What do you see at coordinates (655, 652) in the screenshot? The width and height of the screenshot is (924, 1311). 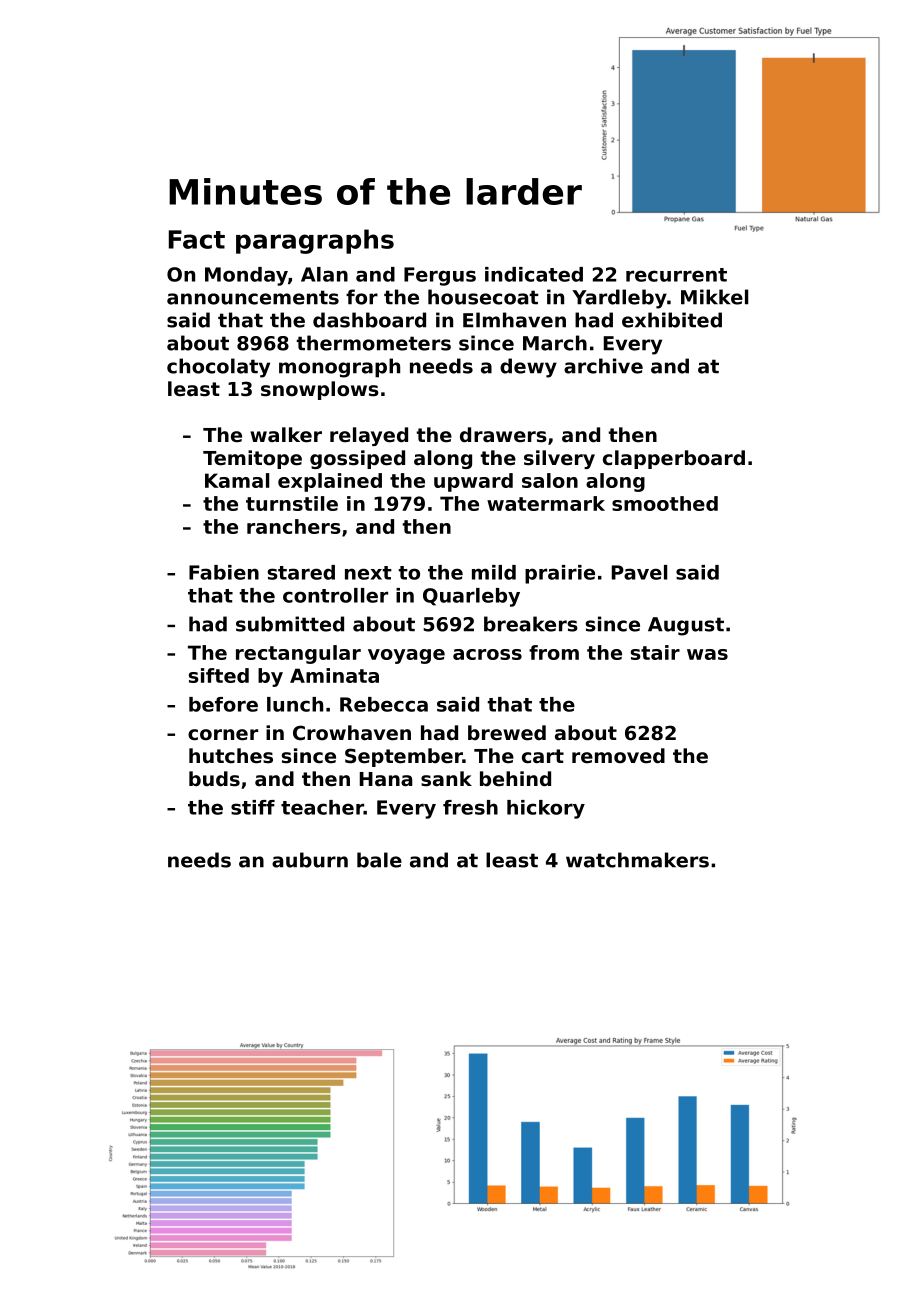 I see `stair` at bounding box center [655, 652].
